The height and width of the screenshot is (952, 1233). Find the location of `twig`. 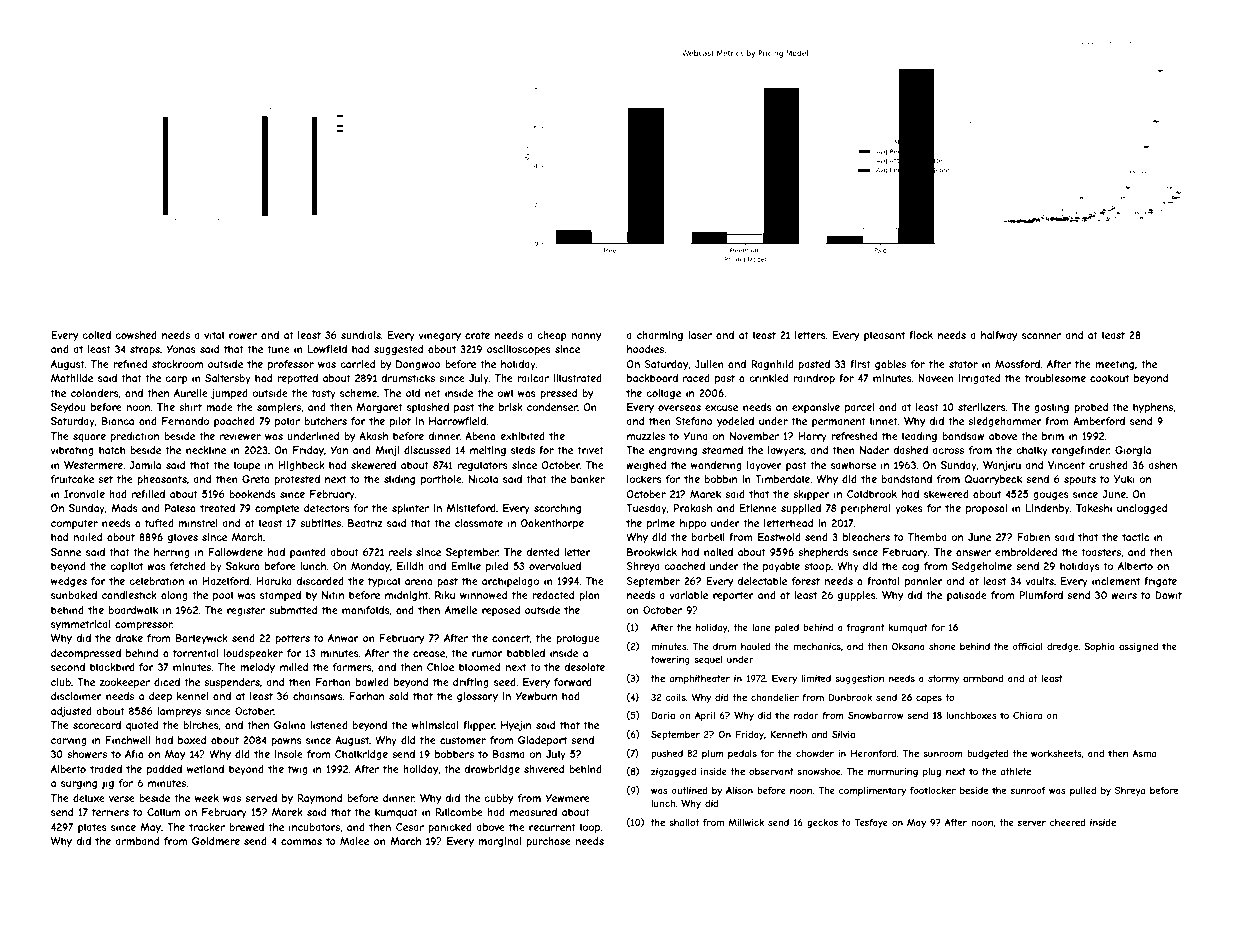

twig is located at coordinates (298, 770).
